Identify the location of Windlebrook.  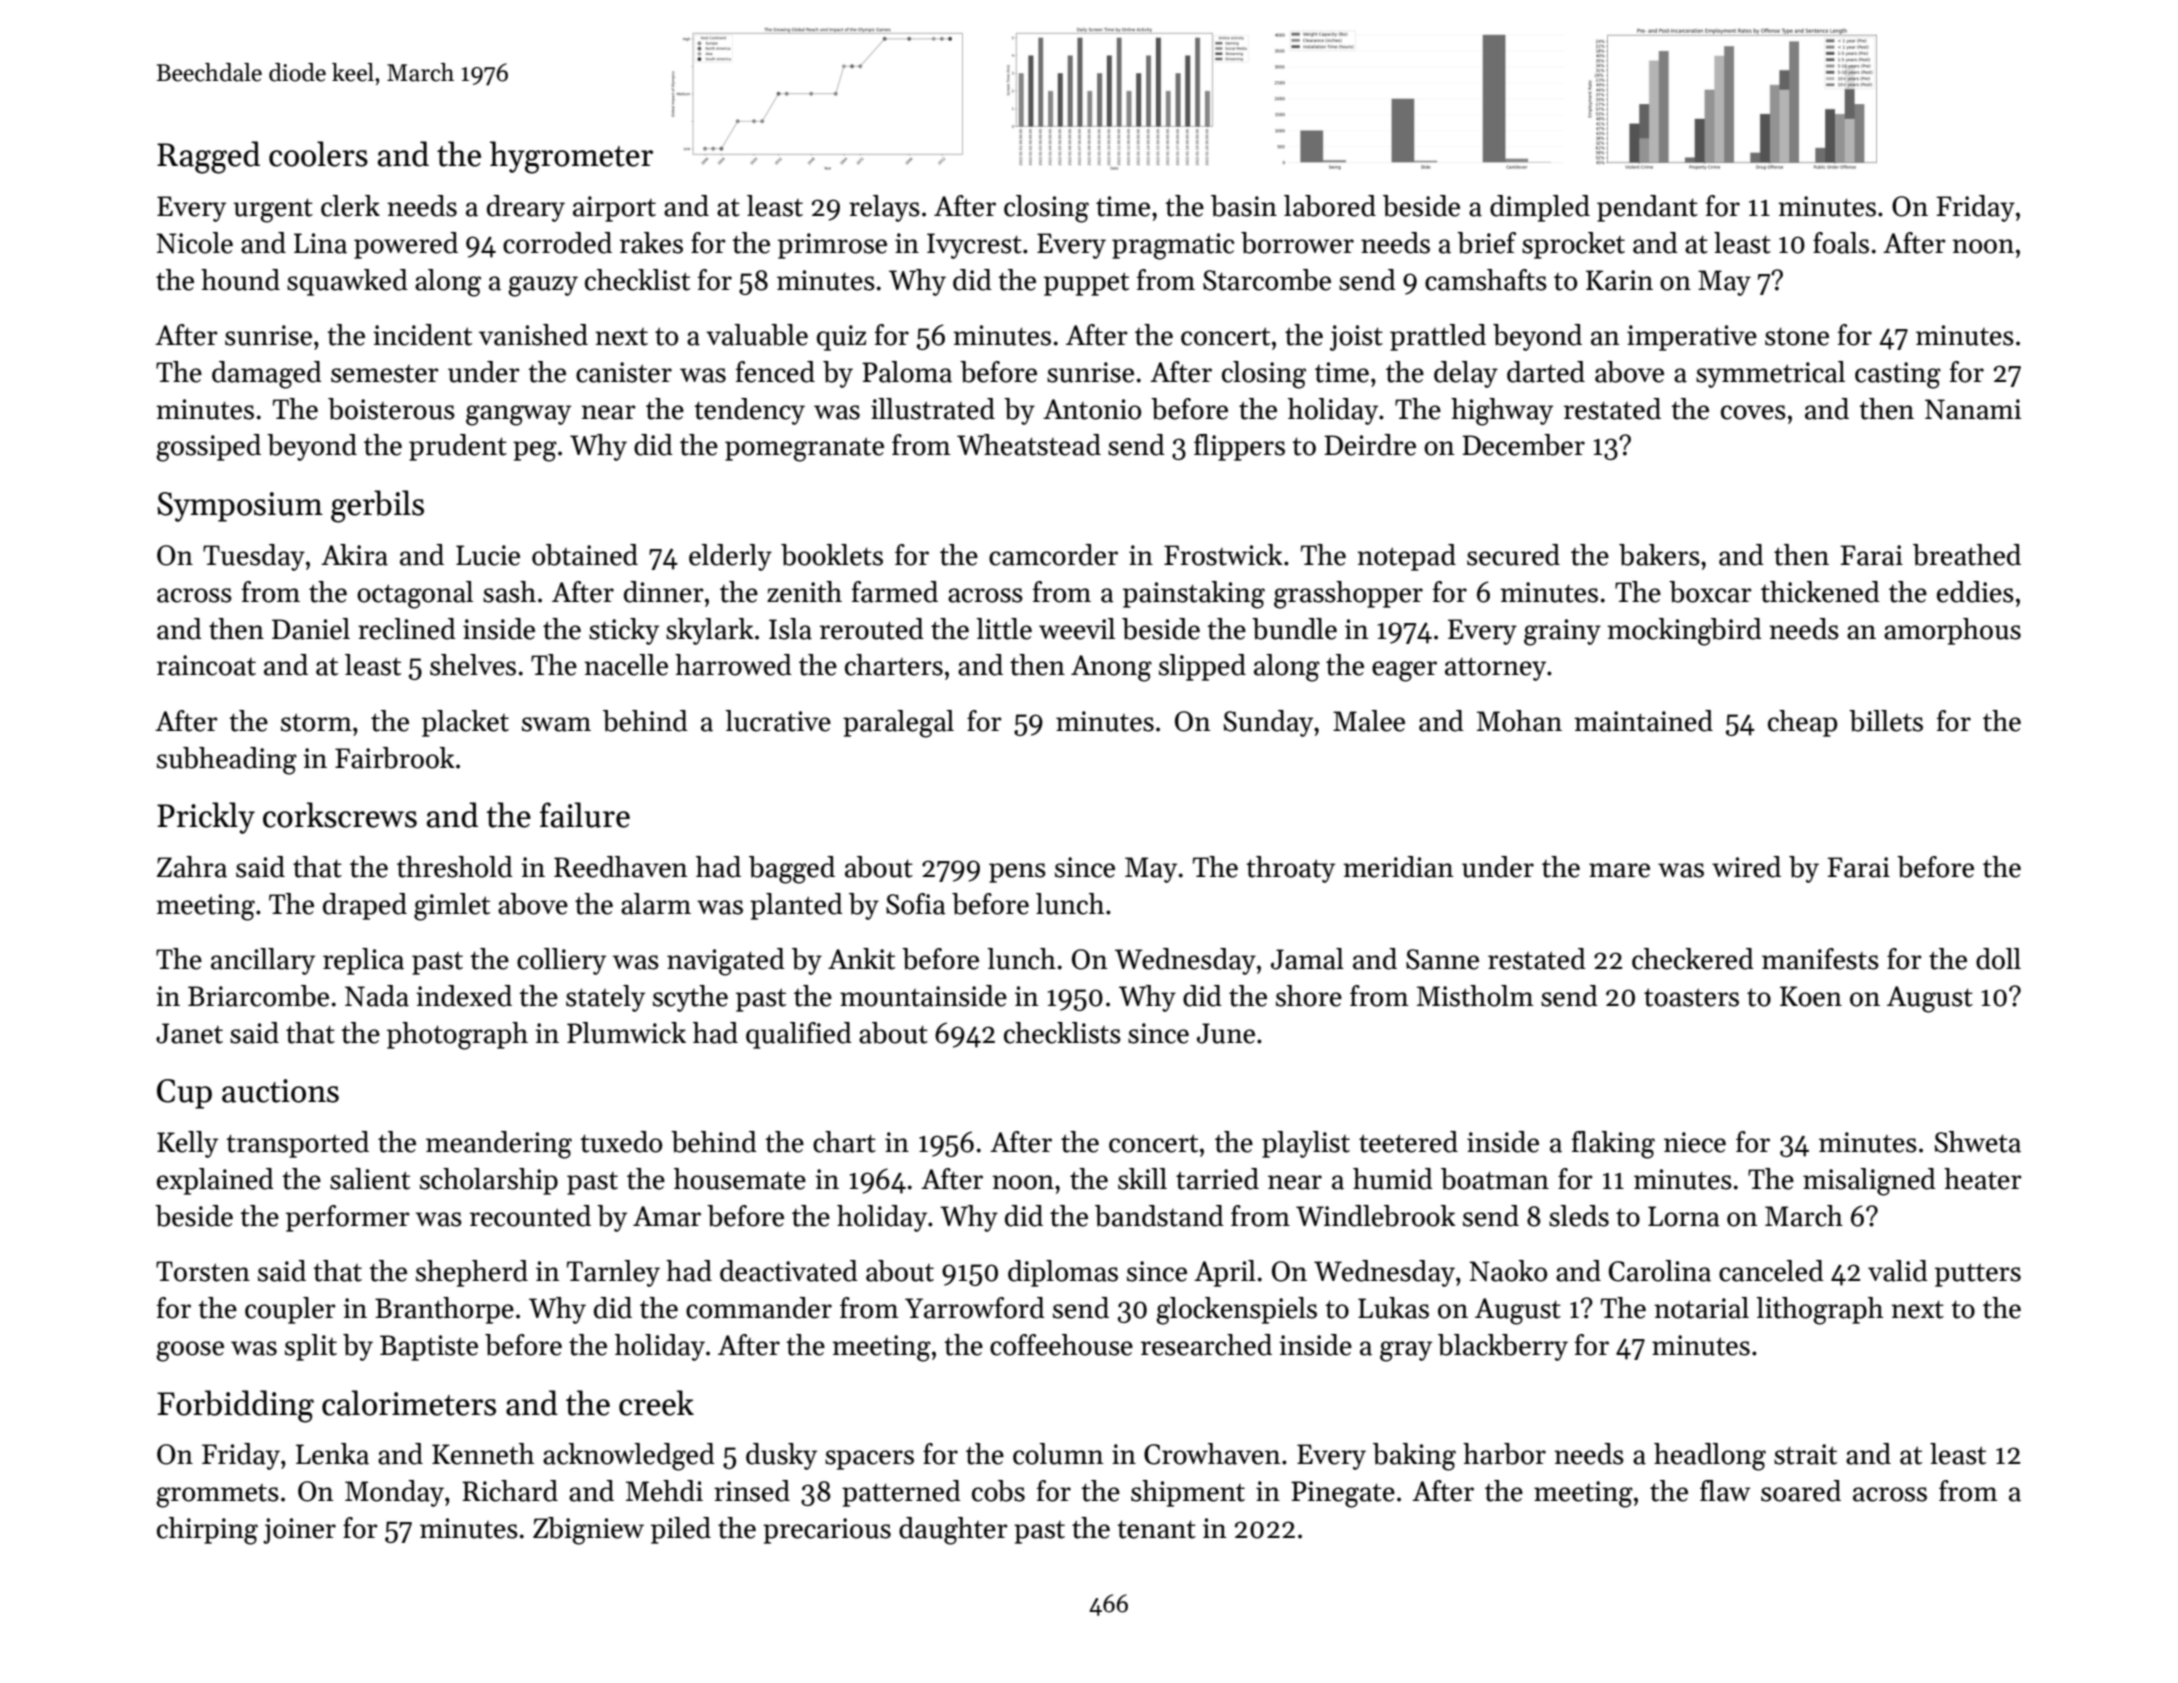
(1376, 1216).
